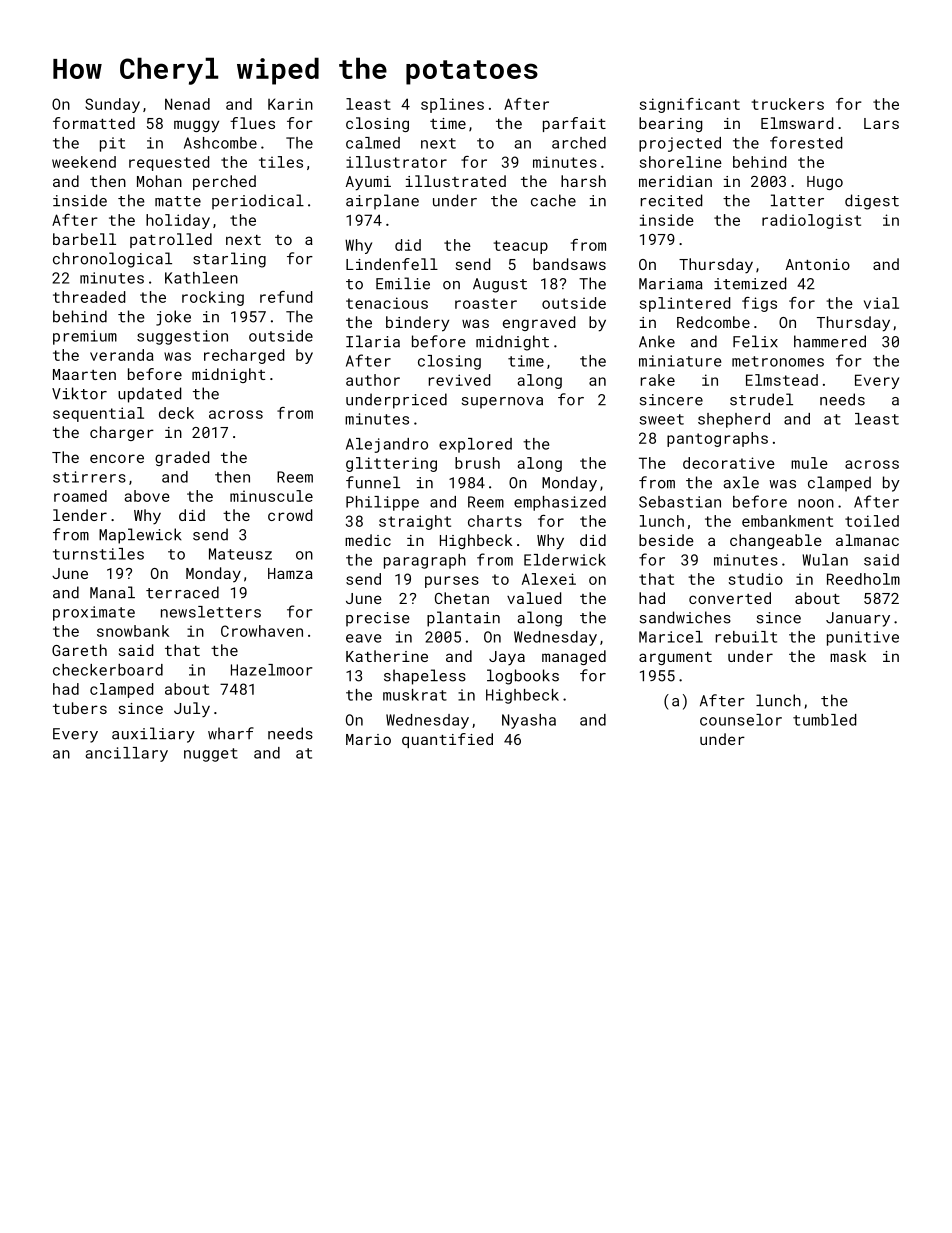 The height and width of the screenshot is (1233, 952). What do you see at coordinates (187, 104) in the screenshot?
I see `Nenad` at bounding box center [187, 104].
